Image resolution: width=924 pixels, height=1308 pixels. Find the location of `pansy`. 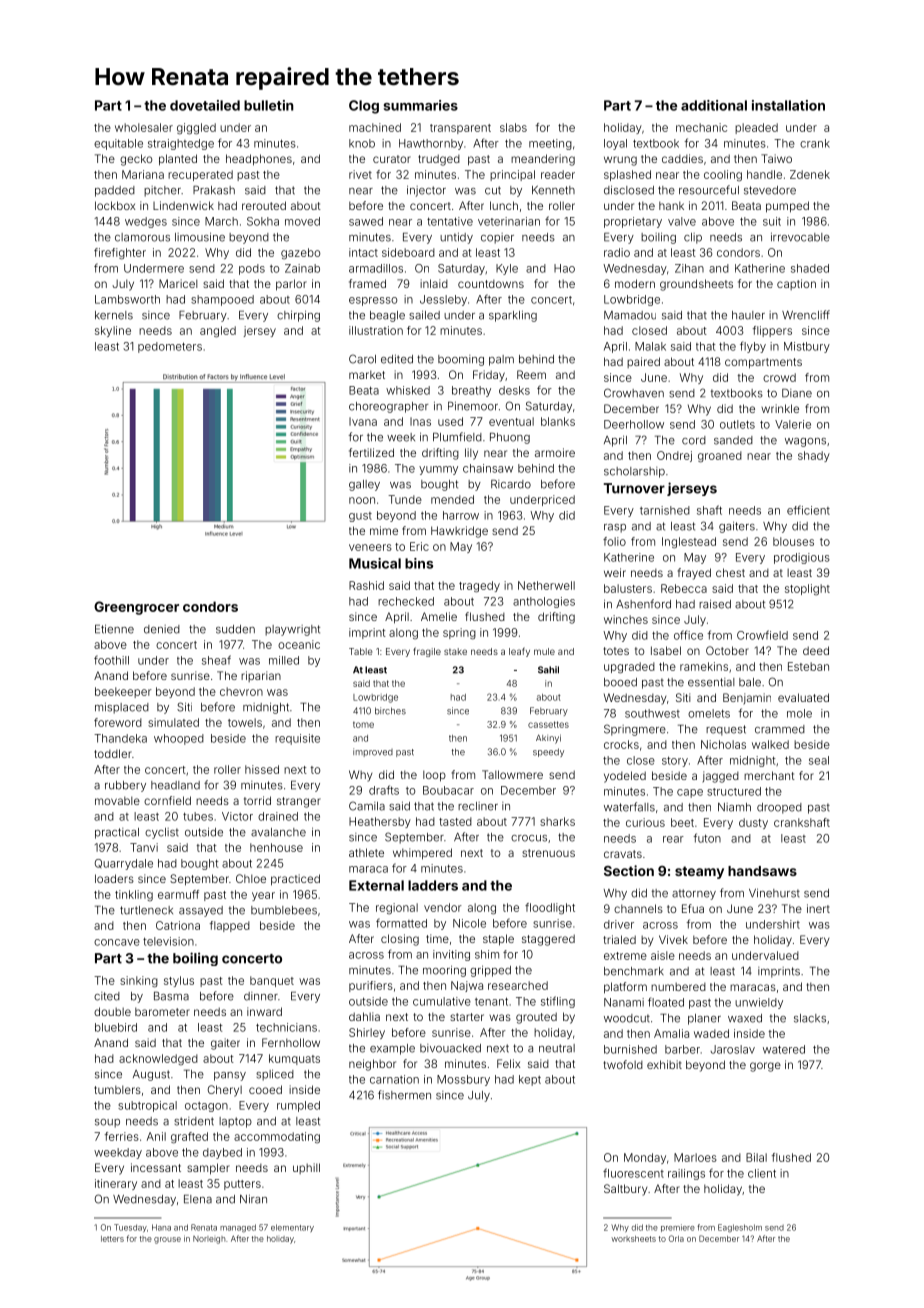

pansy is located at coordinates (230, 1076).
